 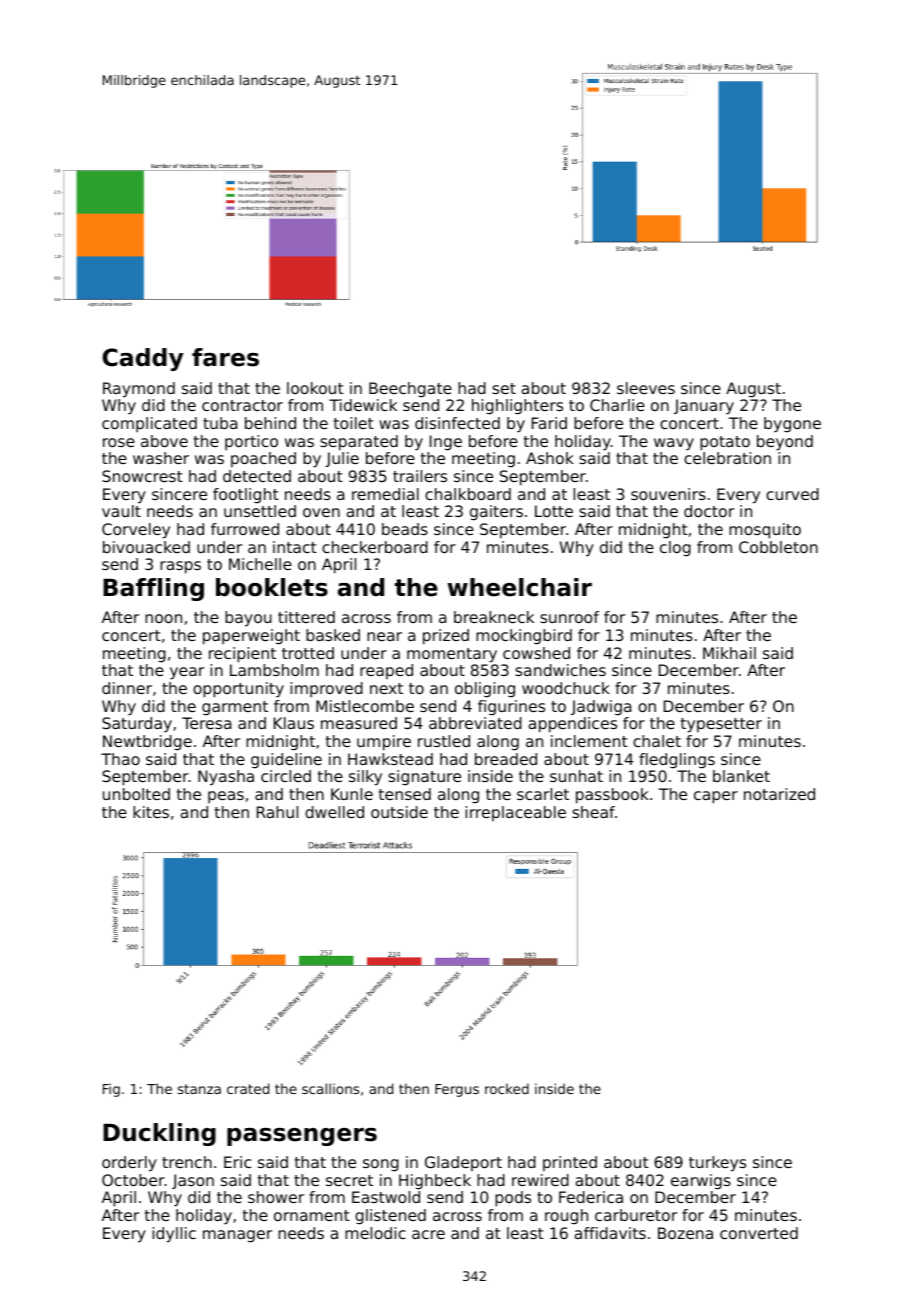 What do you see at coordinates (199, 1089) in the screenshot?
I see `stanza` at bounding box center [199, 1089].
